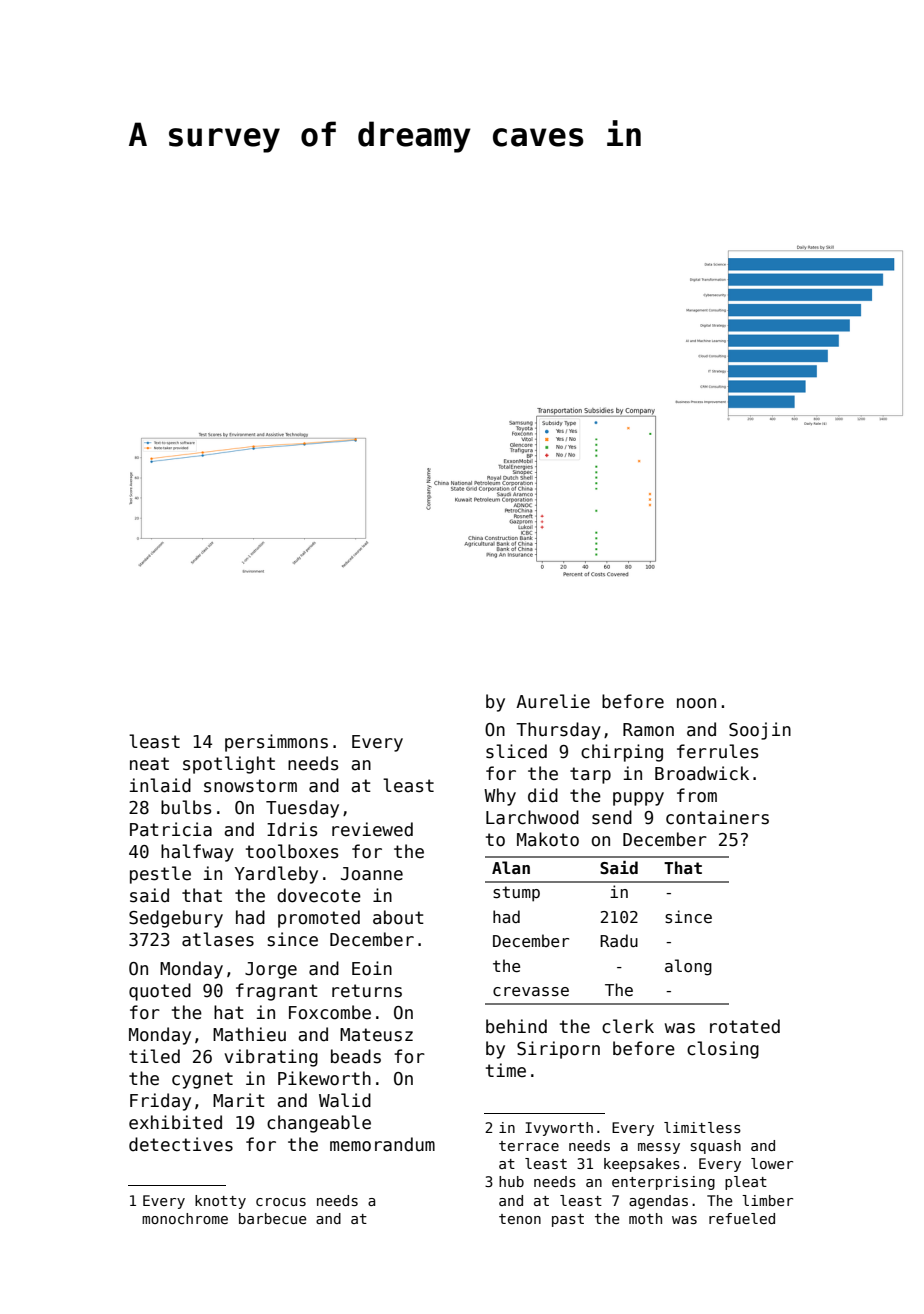 This image has height=1314, width=924. Describe the element at coordinates (553, 701) in the image. I see `Aurelie` at that location.
